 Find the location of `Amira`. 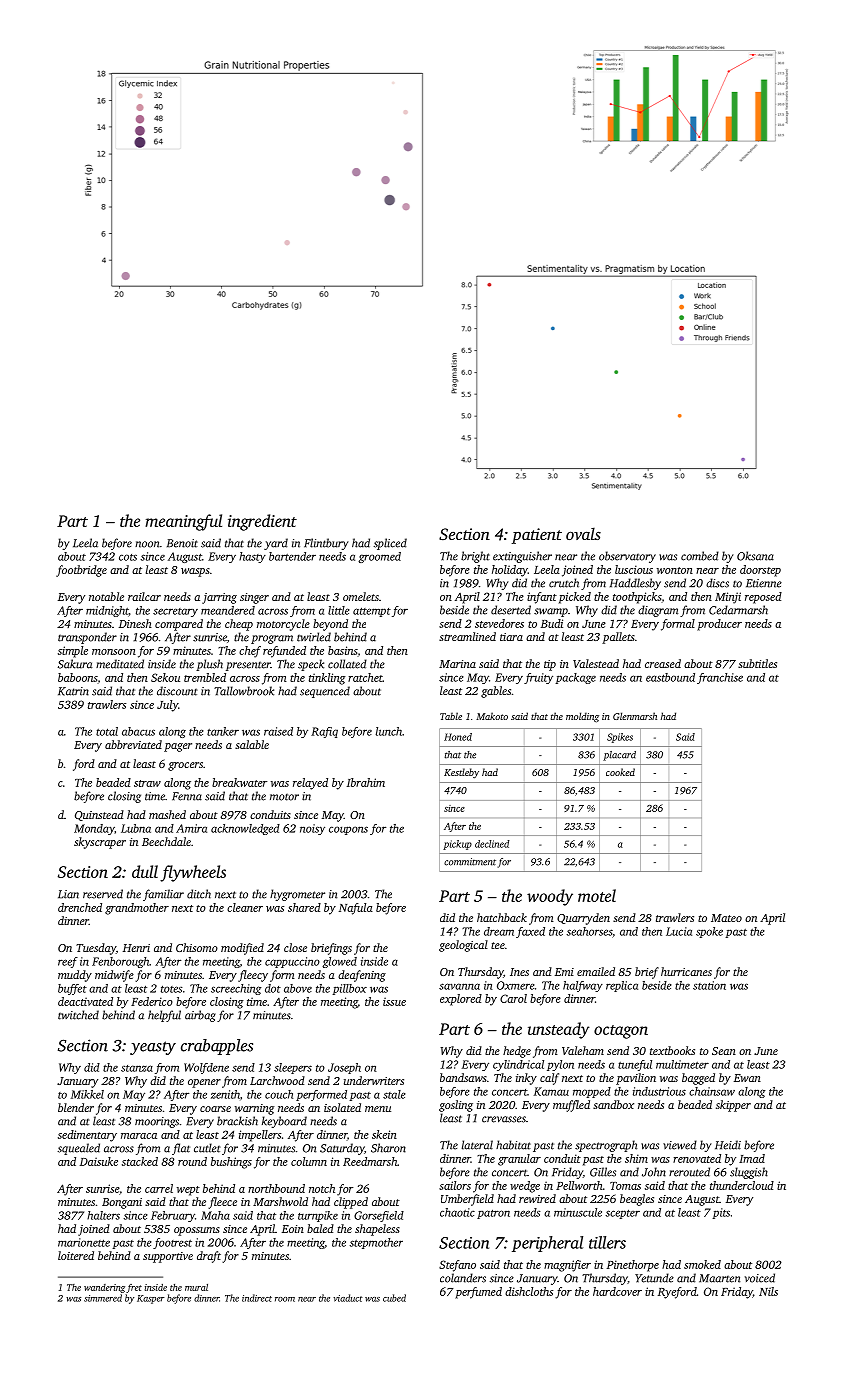

Amira is located at coordinates (191, 828).
